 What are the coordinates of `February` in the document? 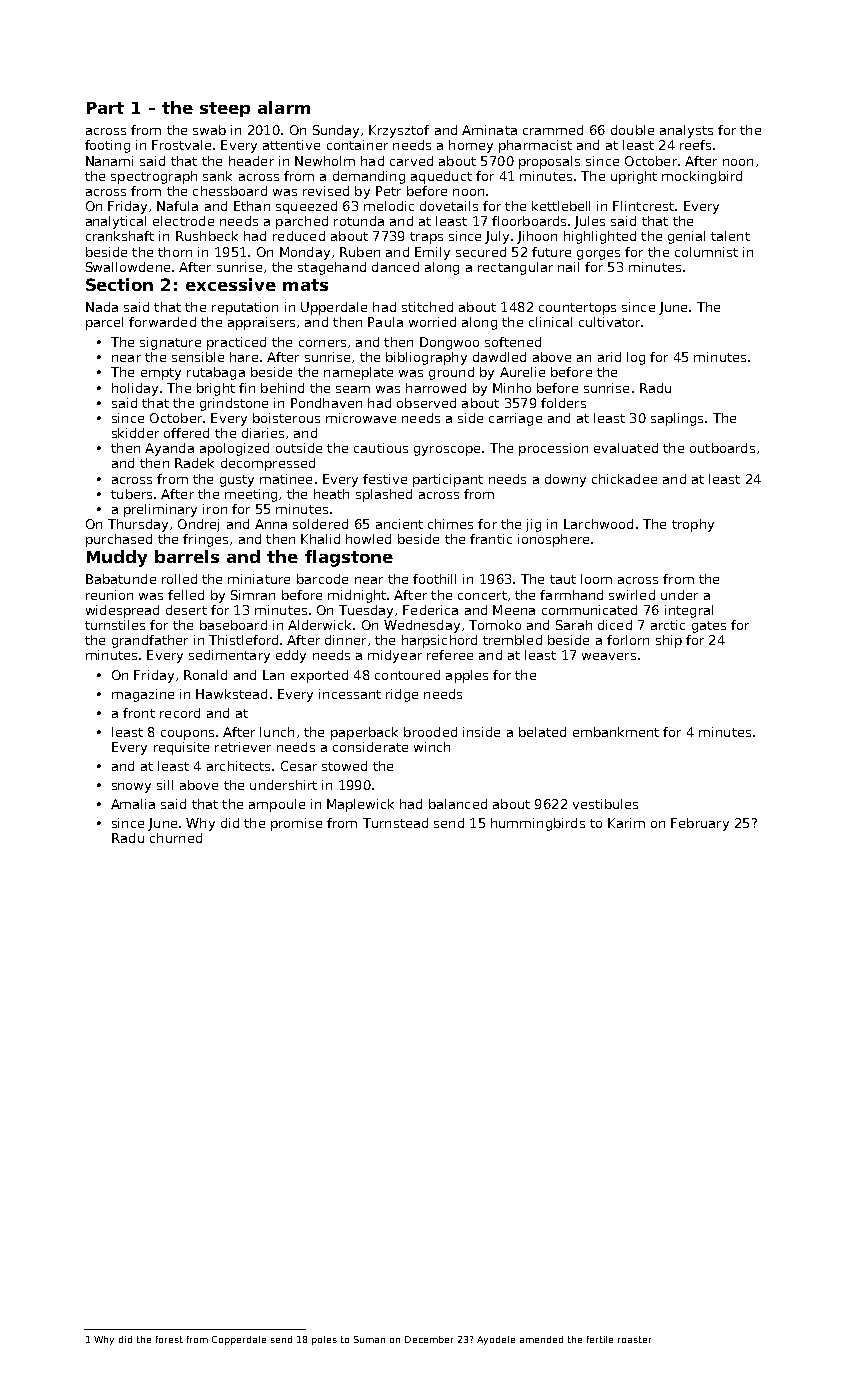 It's located at (700, 824).
